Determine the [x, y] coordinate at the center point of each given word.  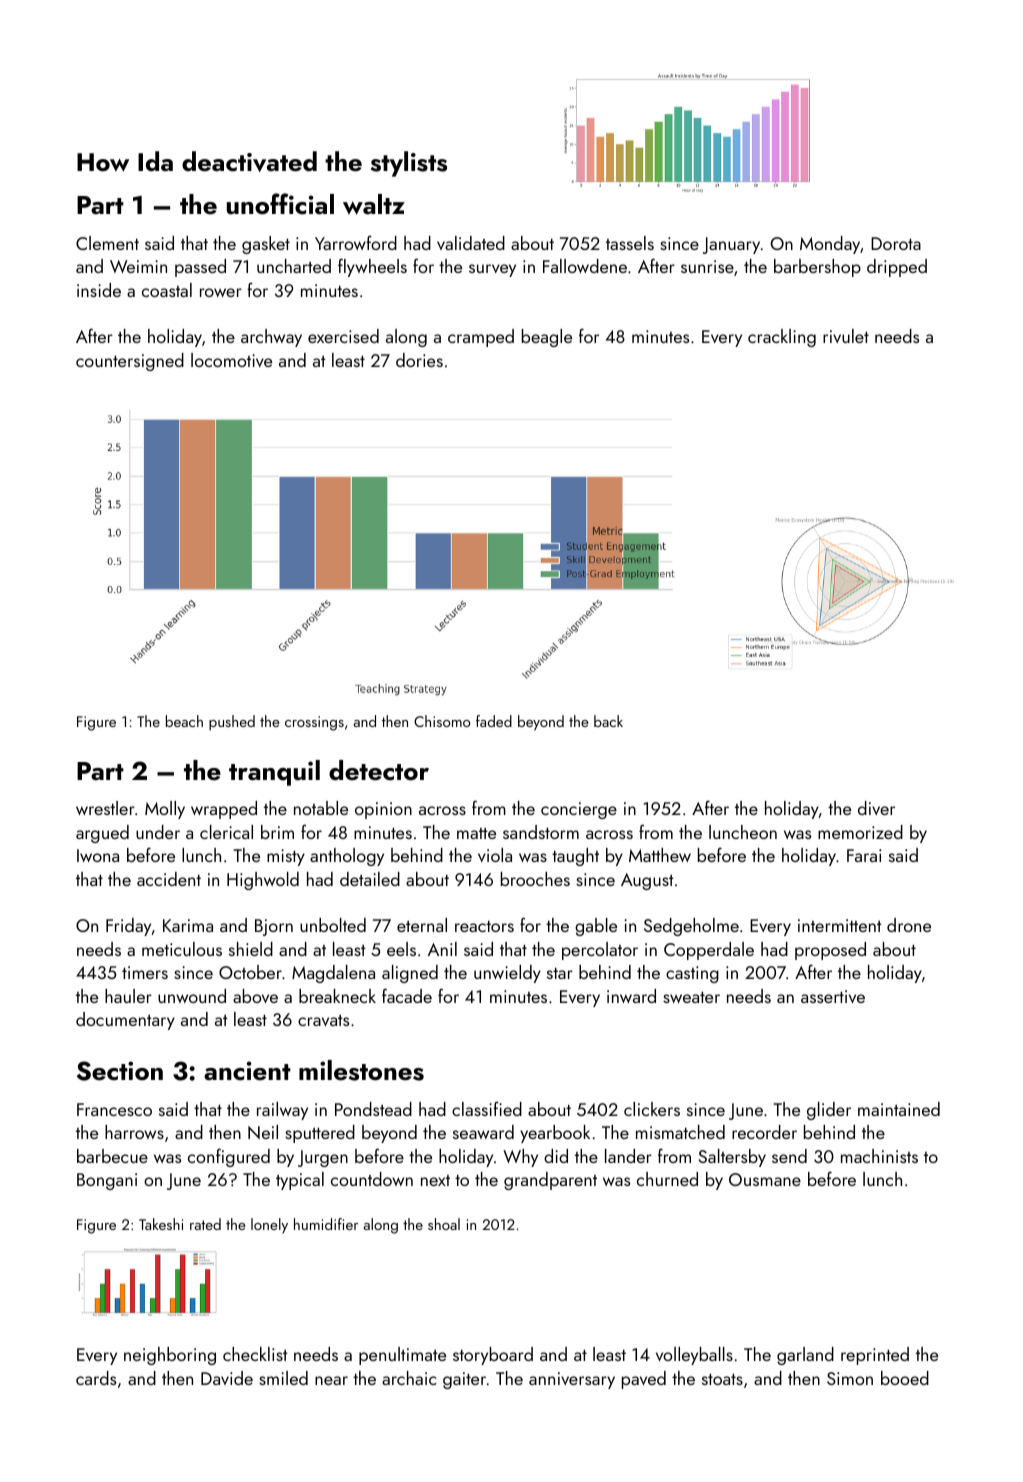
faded [494, 721]
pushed [232, 723]
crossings [314, 723]
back [608, 721]
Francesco [114, 1109]
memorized [860, 832]
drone [909, 925]
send [789, 1156]
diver [876, 808]
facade [407, 995]
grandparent [550, 1181]
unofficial [280, 204]
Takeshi [161, 1224]
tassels [630, 243]
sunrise [707, 266]
